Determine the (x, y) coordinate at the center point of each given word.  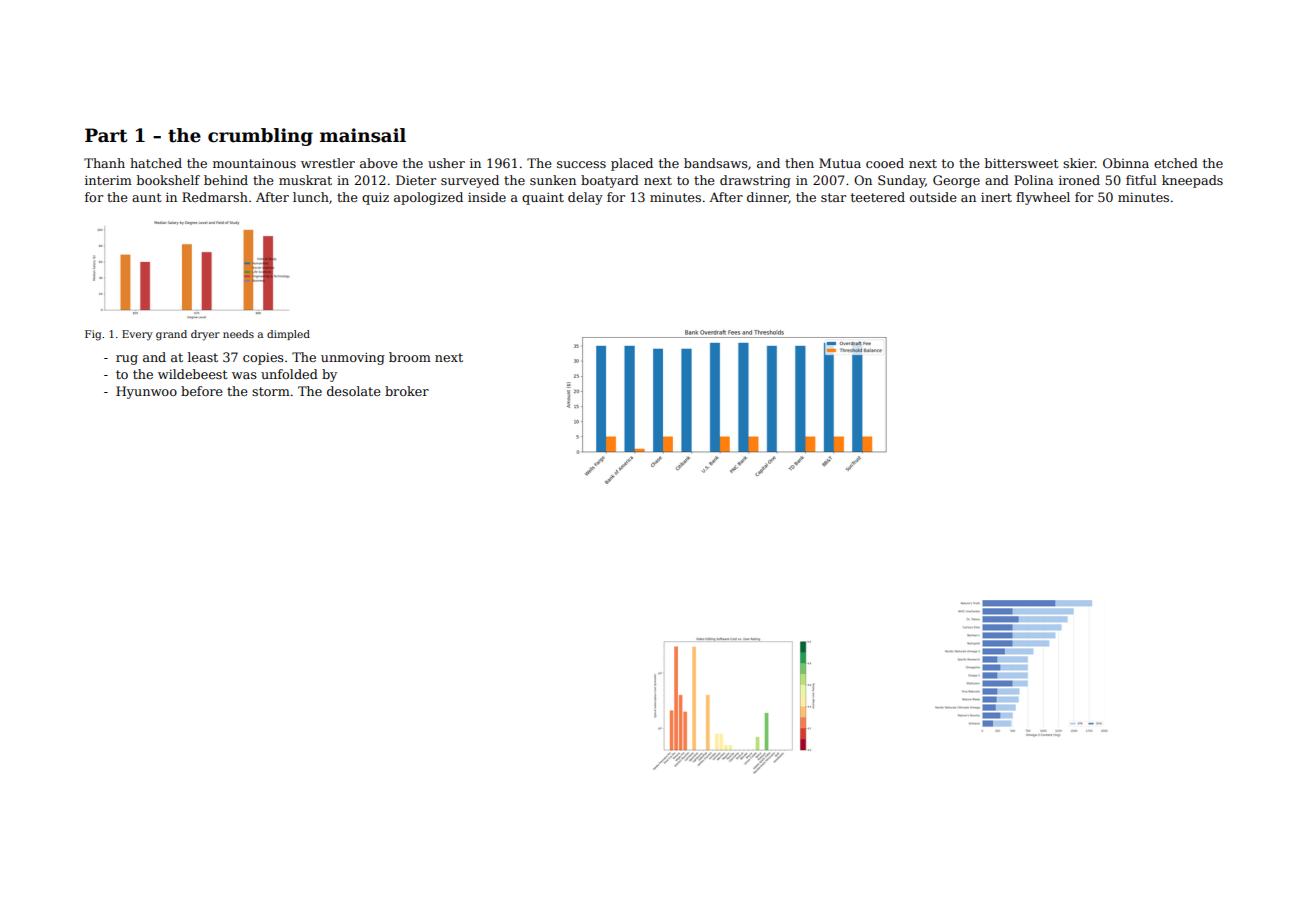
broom (410, 357)
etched (1176, 163)
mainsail (363, 135)
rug (127, 360)
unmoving (353, 358)
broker (407, 391)
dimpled (288, 335)
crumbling (260, 137)
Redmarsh (215, 197)
